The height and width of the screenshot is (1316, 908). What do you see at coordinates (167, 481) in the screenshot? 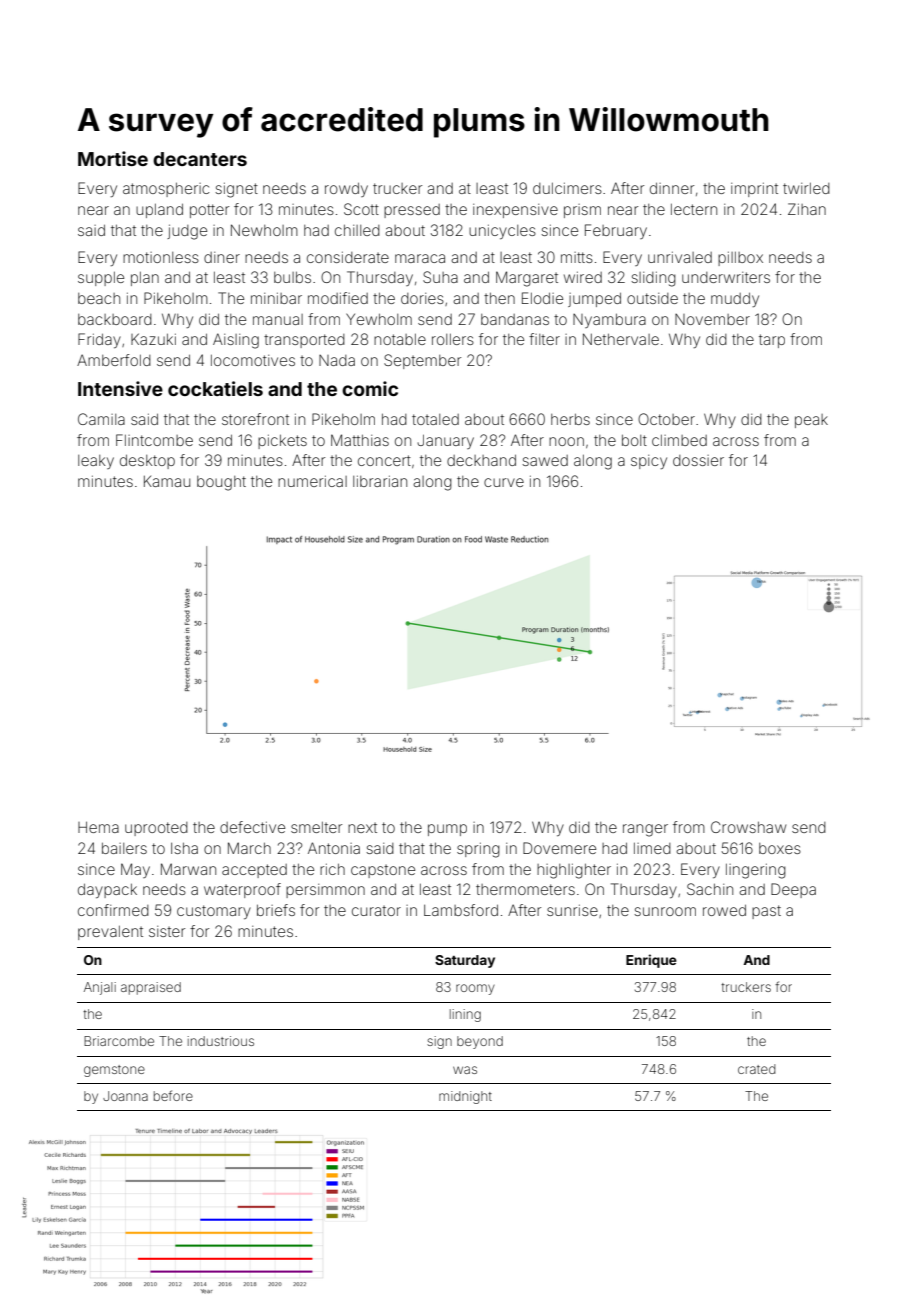
I see `Kamau` at bounding box center [167, 481].
